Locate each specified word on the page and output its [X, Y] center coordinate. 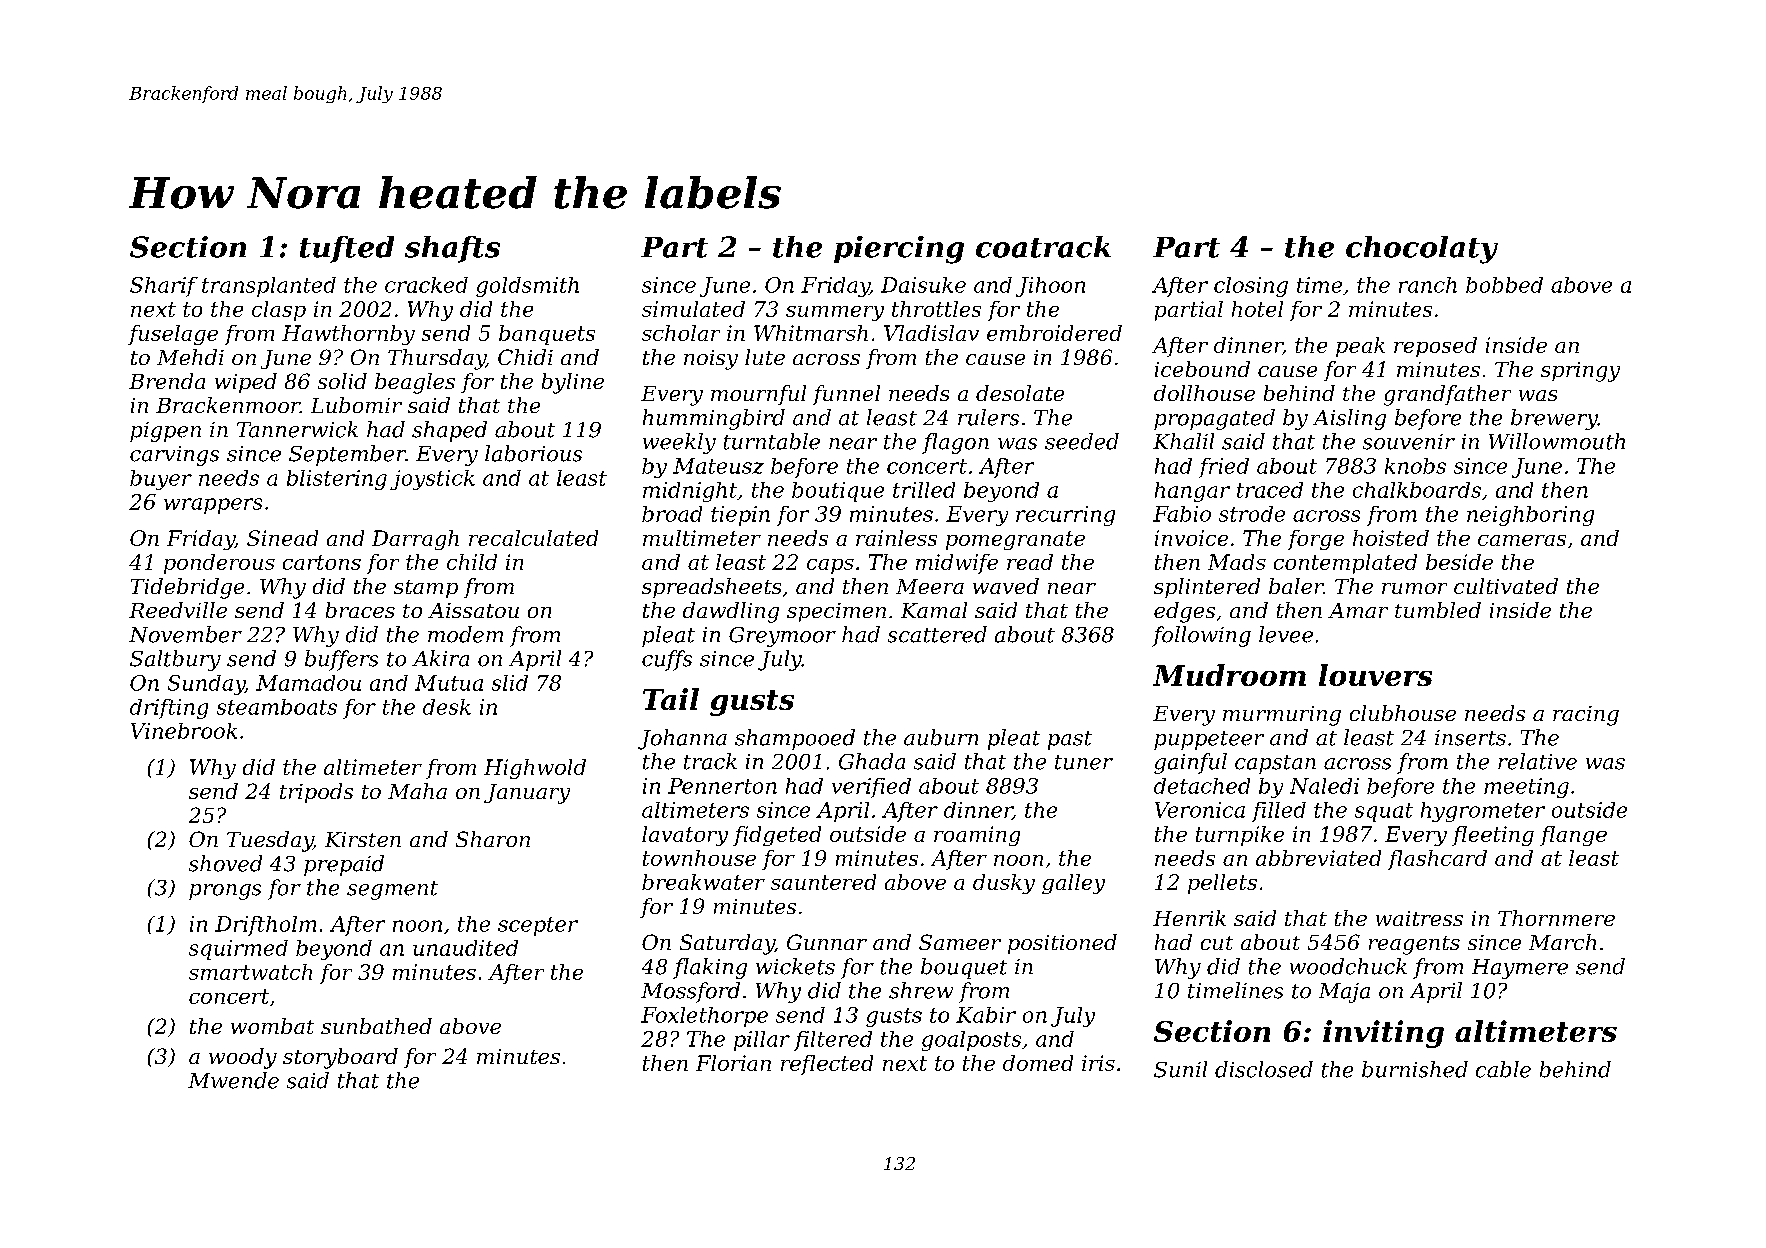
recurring [1065, 516]
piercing [899, 250]
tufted [347, 249]
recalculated [533, 538]
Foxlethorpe [704, 1017]
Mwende [233, 1080]
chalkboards [1417, 490]
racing [1586, 716]
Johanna [682, 739]
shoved [225, 863]
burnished [1415, 1069]
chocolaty [1422, 250]
